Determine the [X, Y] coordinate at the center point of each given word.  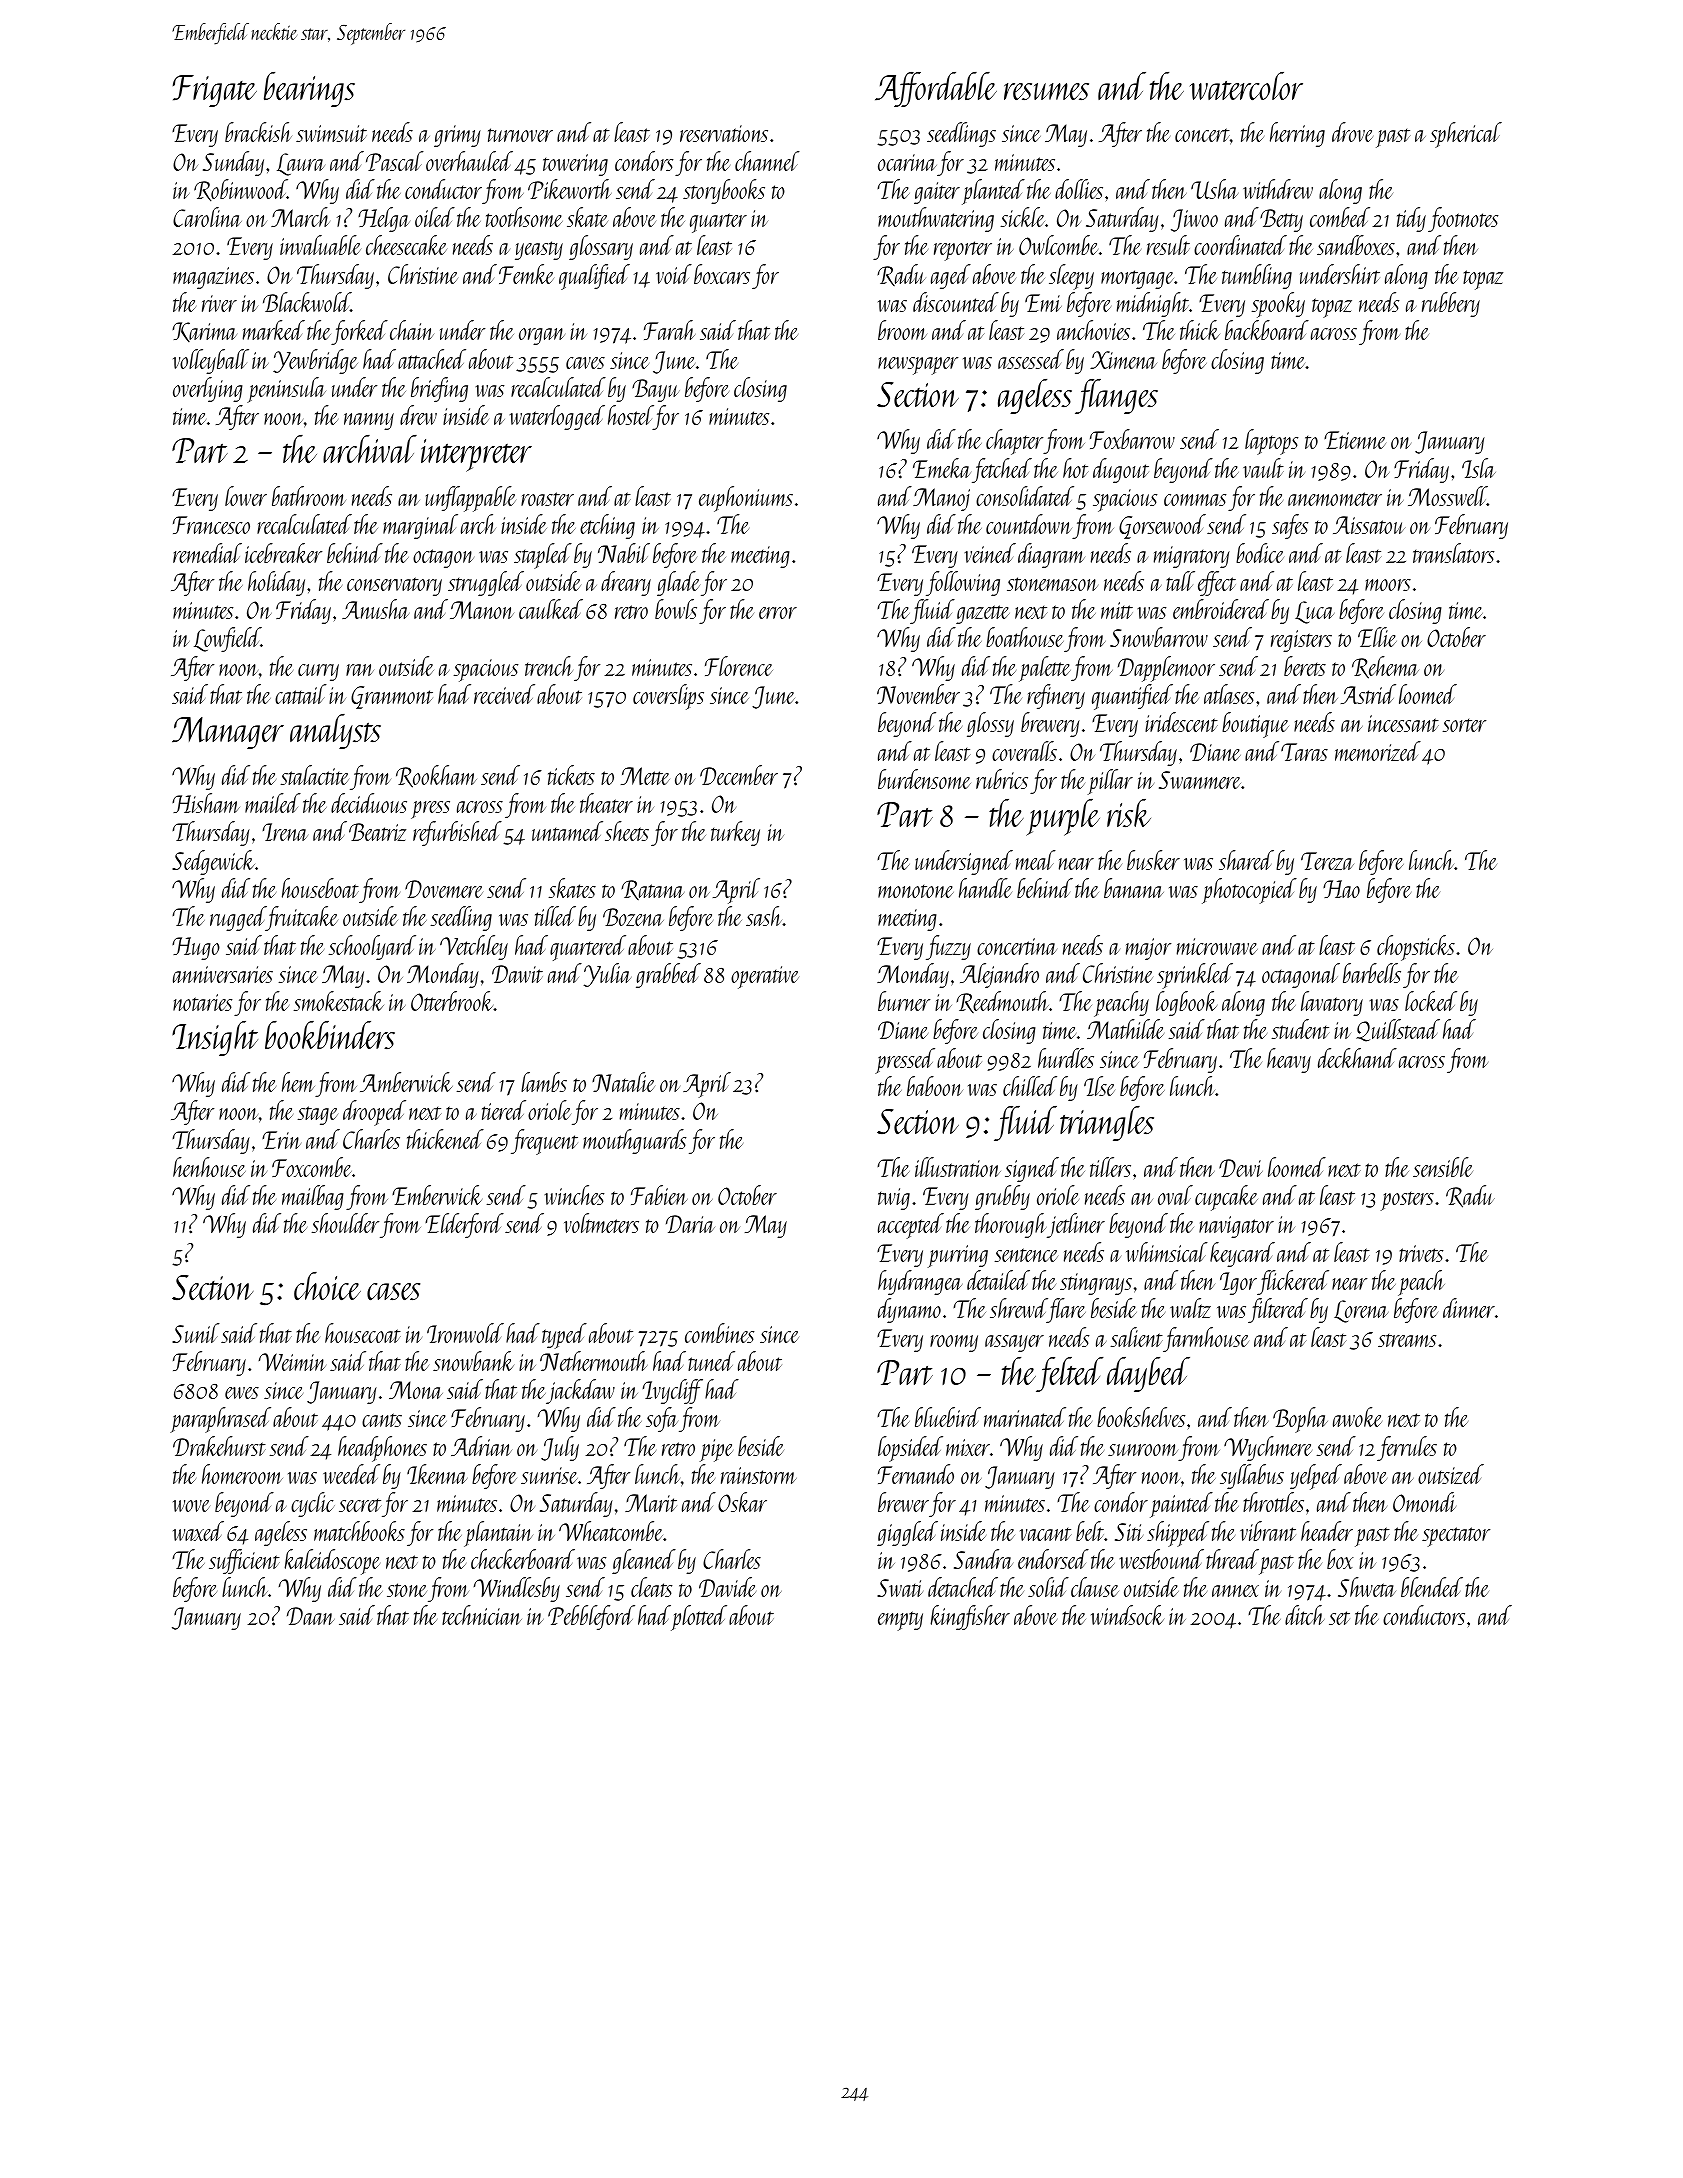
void [674, 274]
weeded [351, 1474]
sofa [662, 1419]
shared [1246, 860]
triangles [1107, 1123]
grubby [1002, 1197]
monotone [916, 891]
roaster [547, 499]
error [778, 613]
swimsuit [331, 133]
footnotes [1463, 219]
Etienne [1355, 440]
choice [327, 1286]
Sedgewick [213, 862]
